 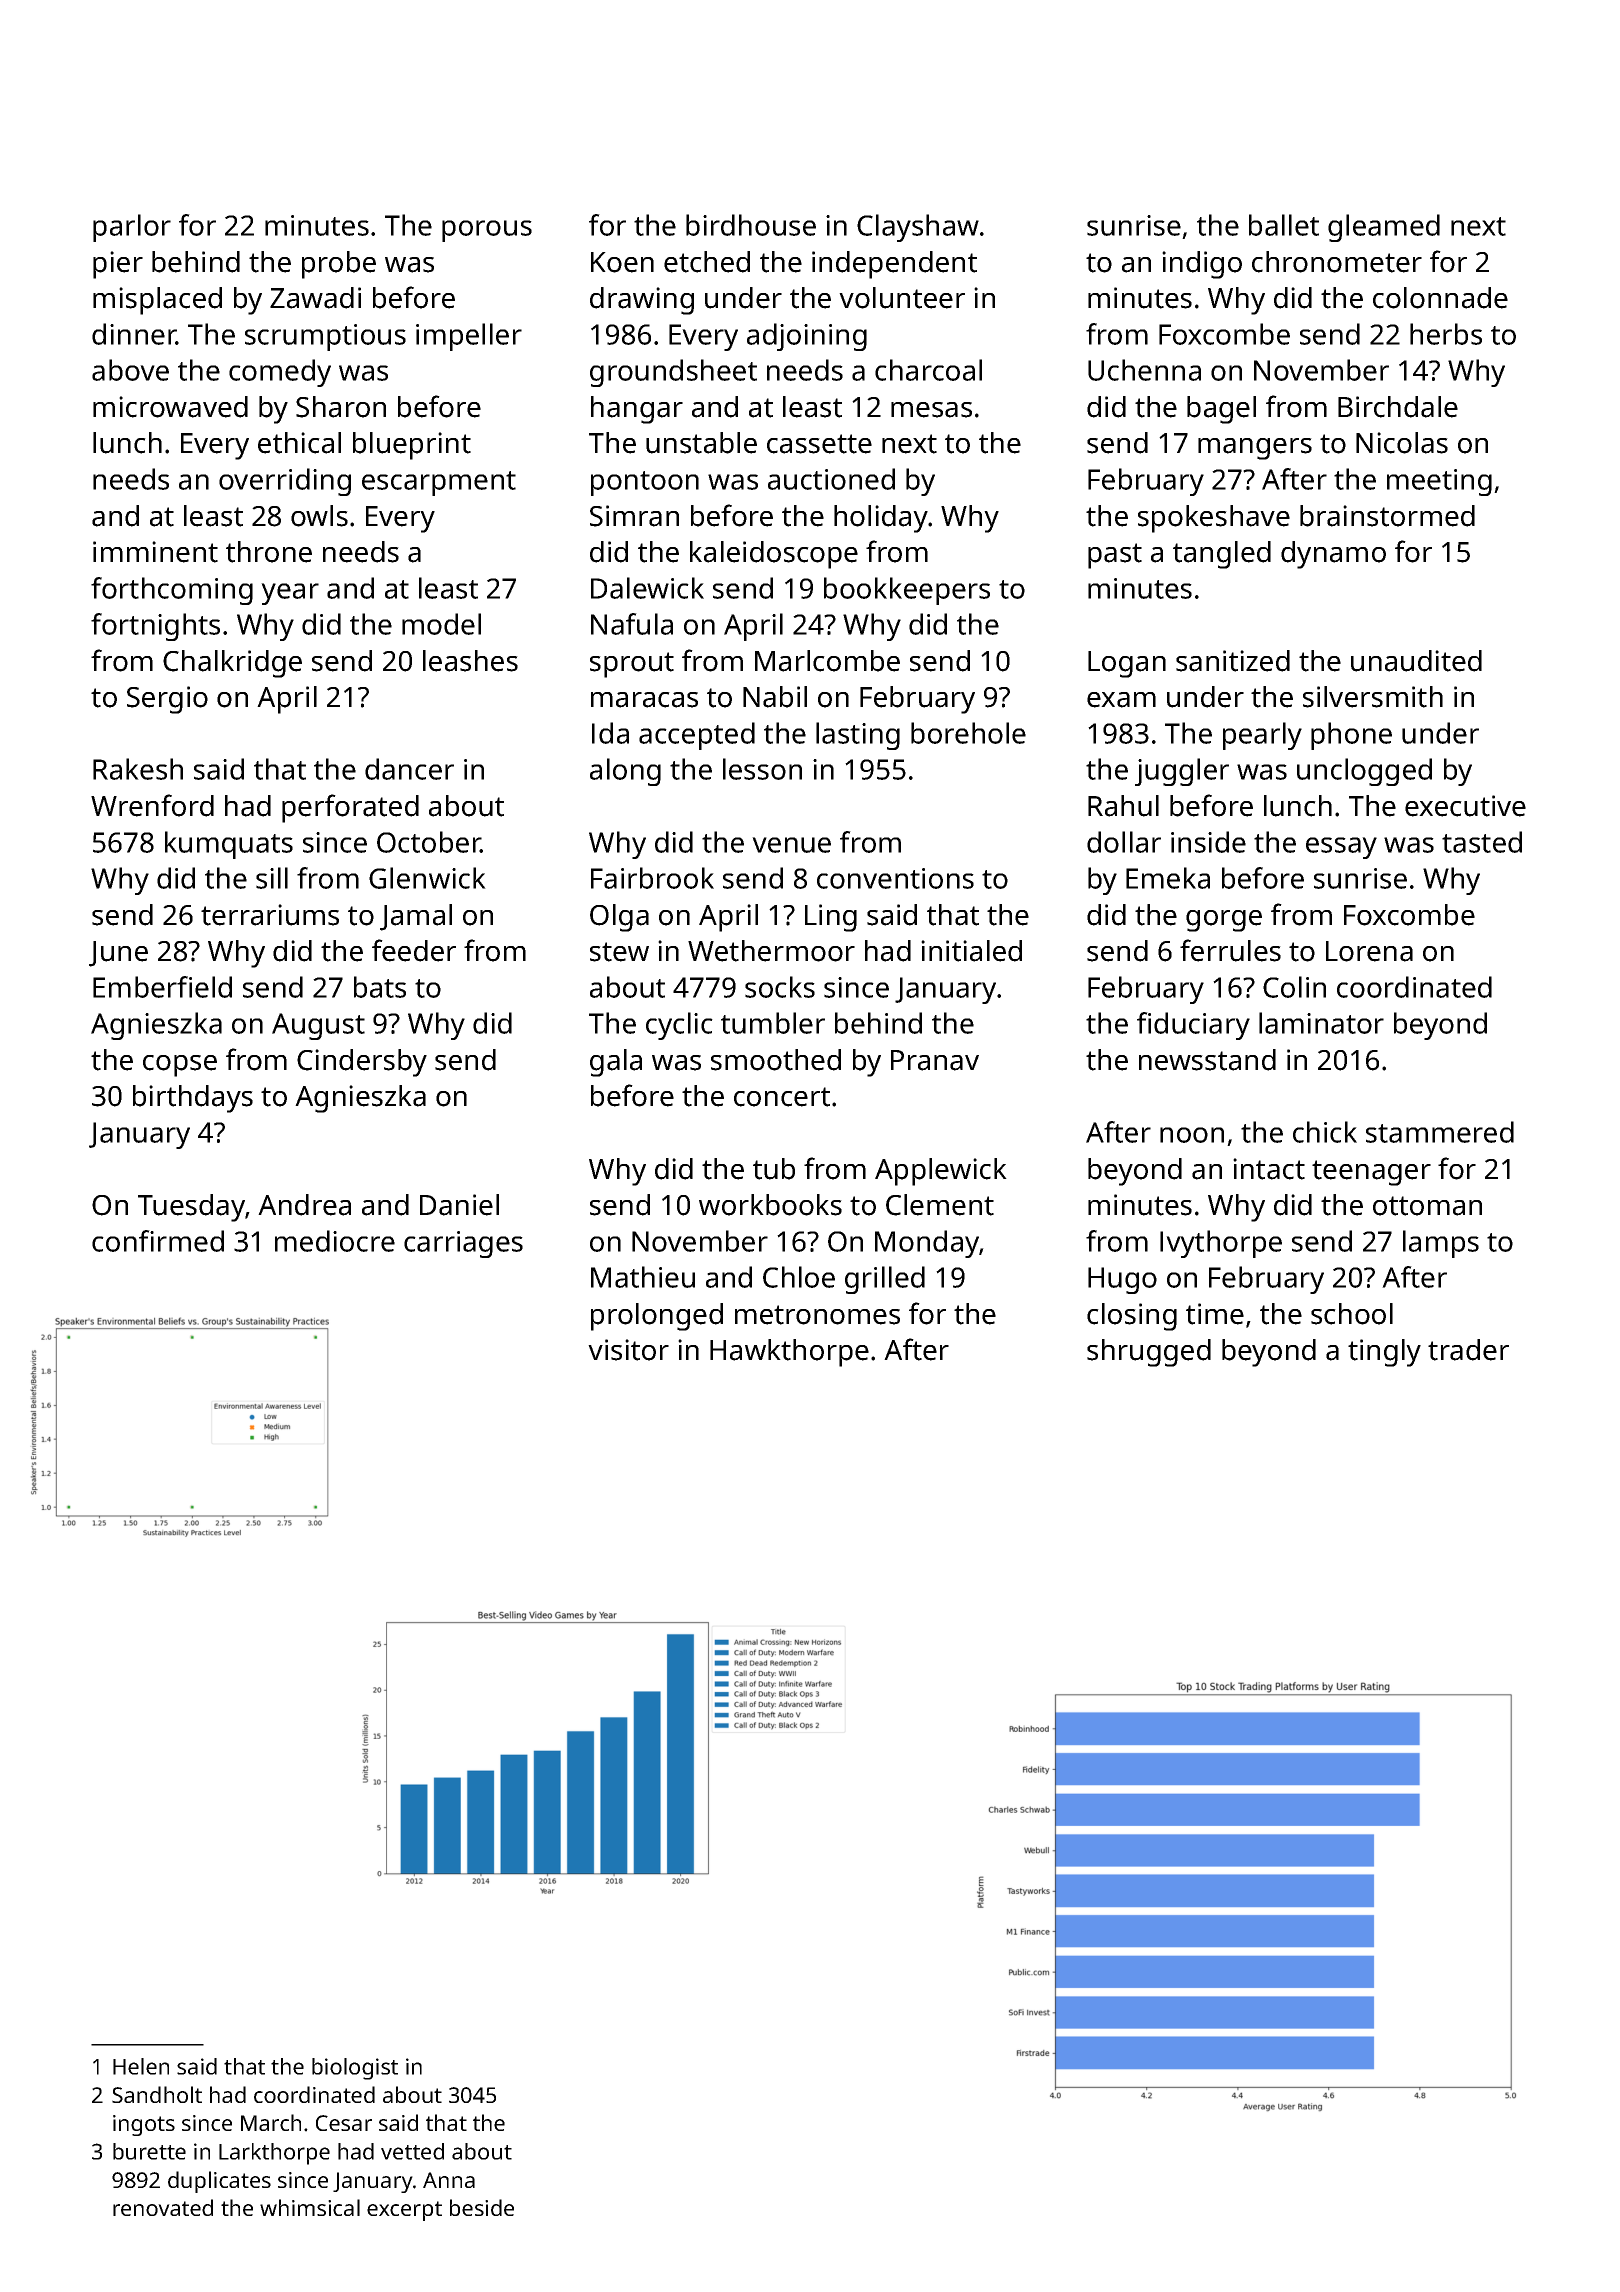 What do you see at coordinates (628, 1350) in the screenshot?
I see `visitor` at bounding box center [628, 1350].
